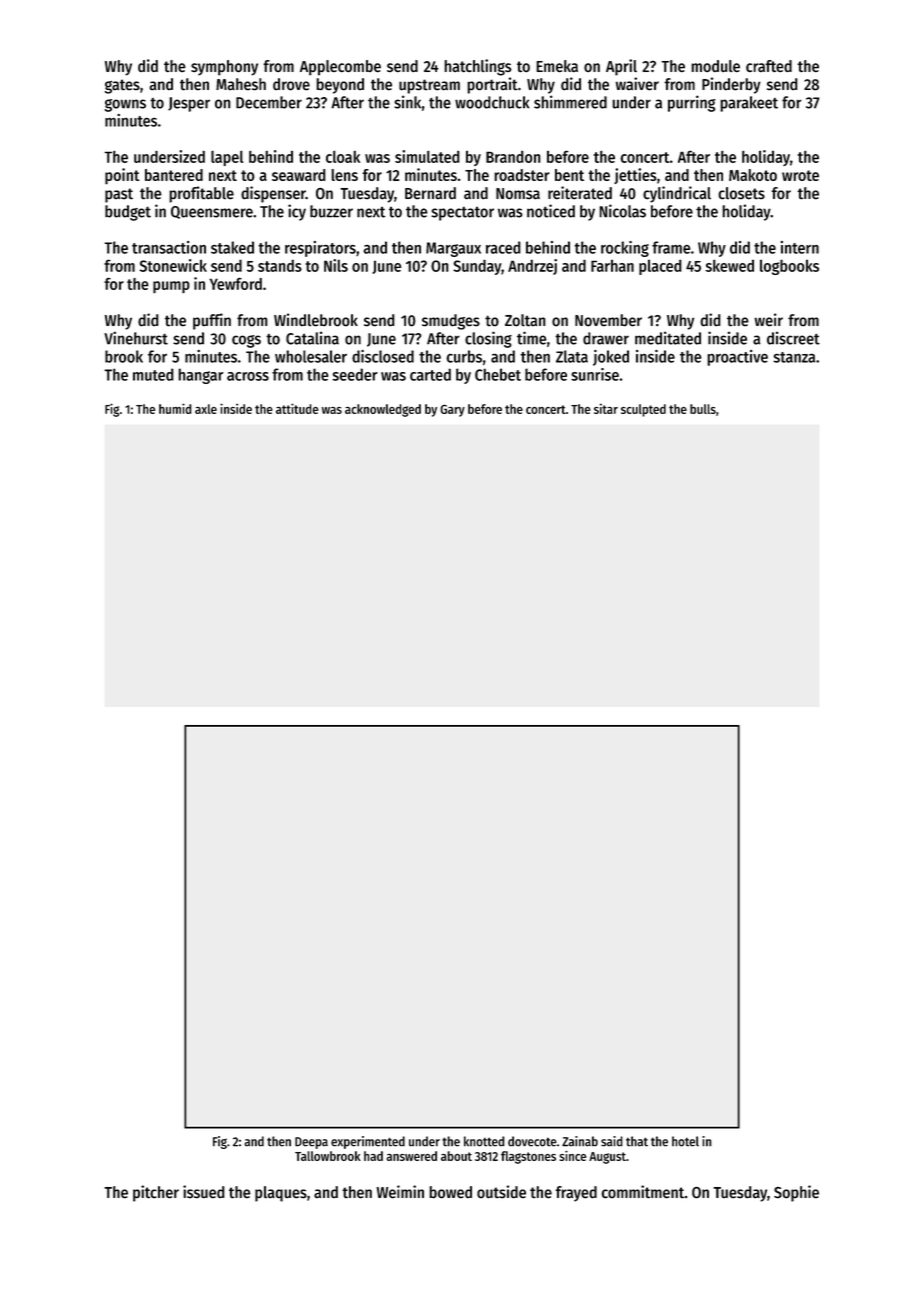 The image size is (924, 1308). Describe the element at coordinates (794, 357) in the page. I see `stanza` at that location.
